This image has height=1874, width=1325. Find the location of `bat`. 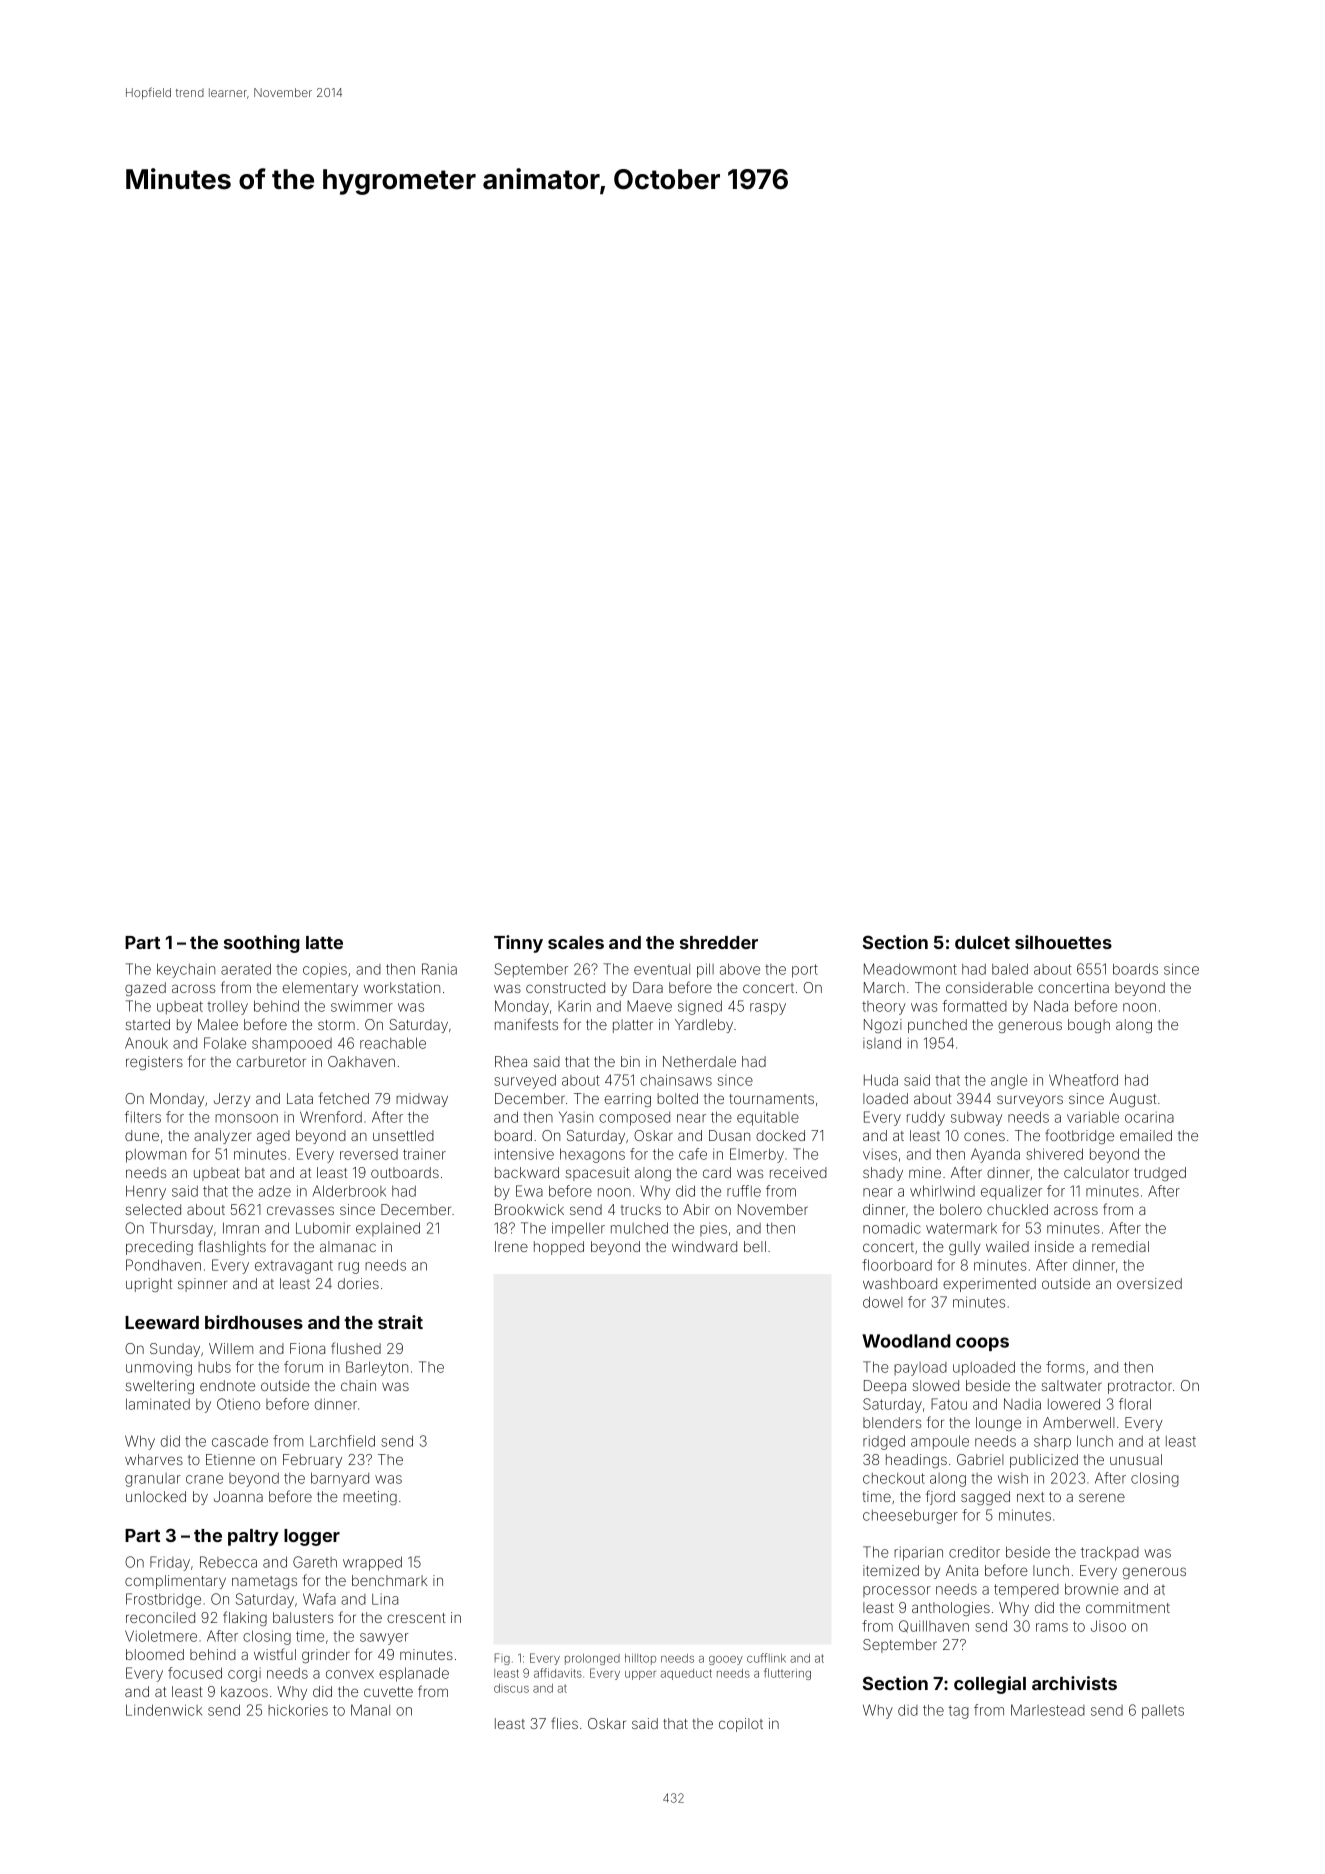

bat is located at coordinates (255, 1172).
